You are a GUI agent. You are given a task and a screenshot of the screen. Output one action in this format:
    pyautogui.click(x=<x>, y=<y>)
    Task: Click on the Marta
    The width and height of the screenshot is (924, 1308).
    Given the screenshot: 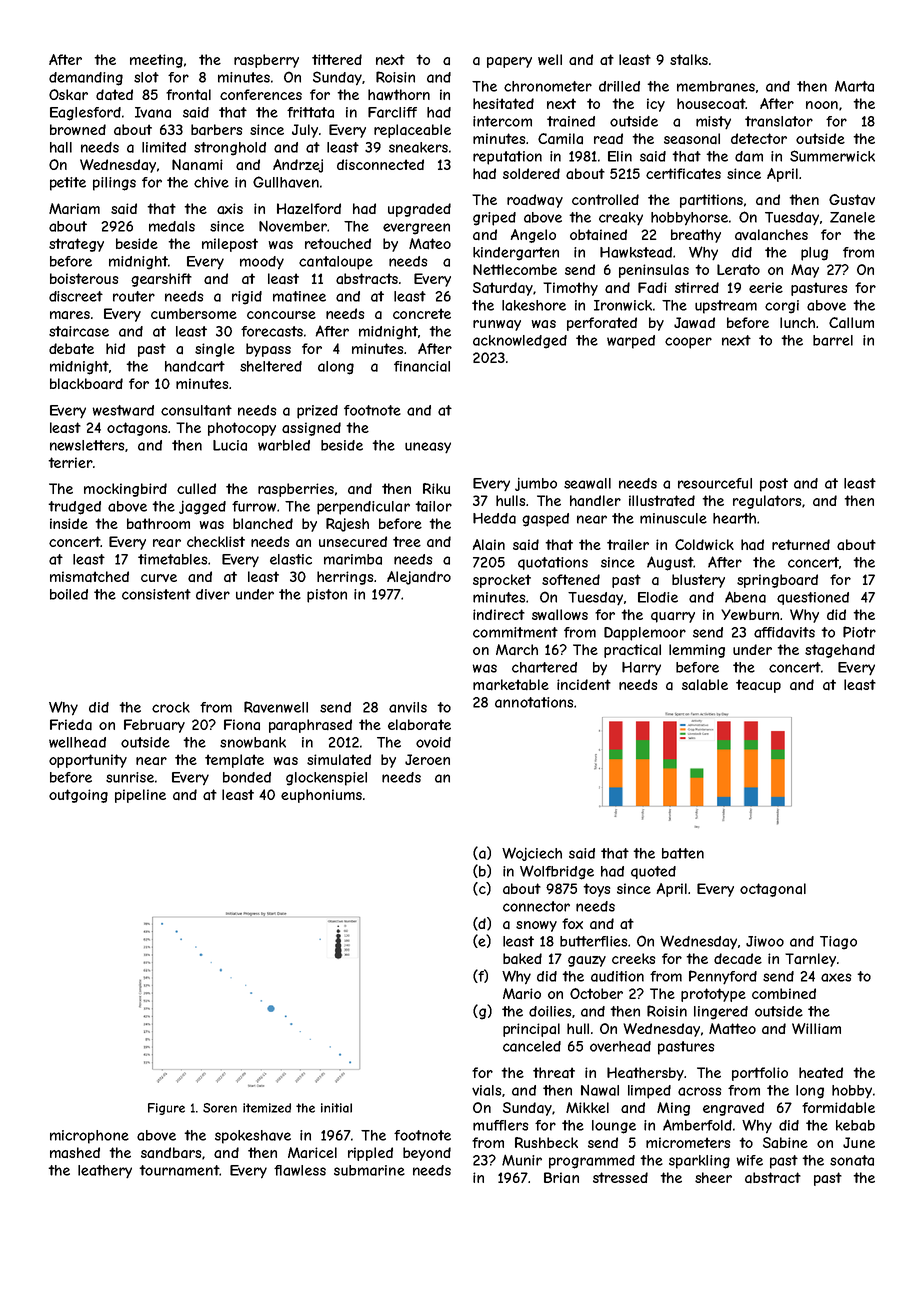 What is the action you would take?
    pyautogui.click(x=854, y=86)
